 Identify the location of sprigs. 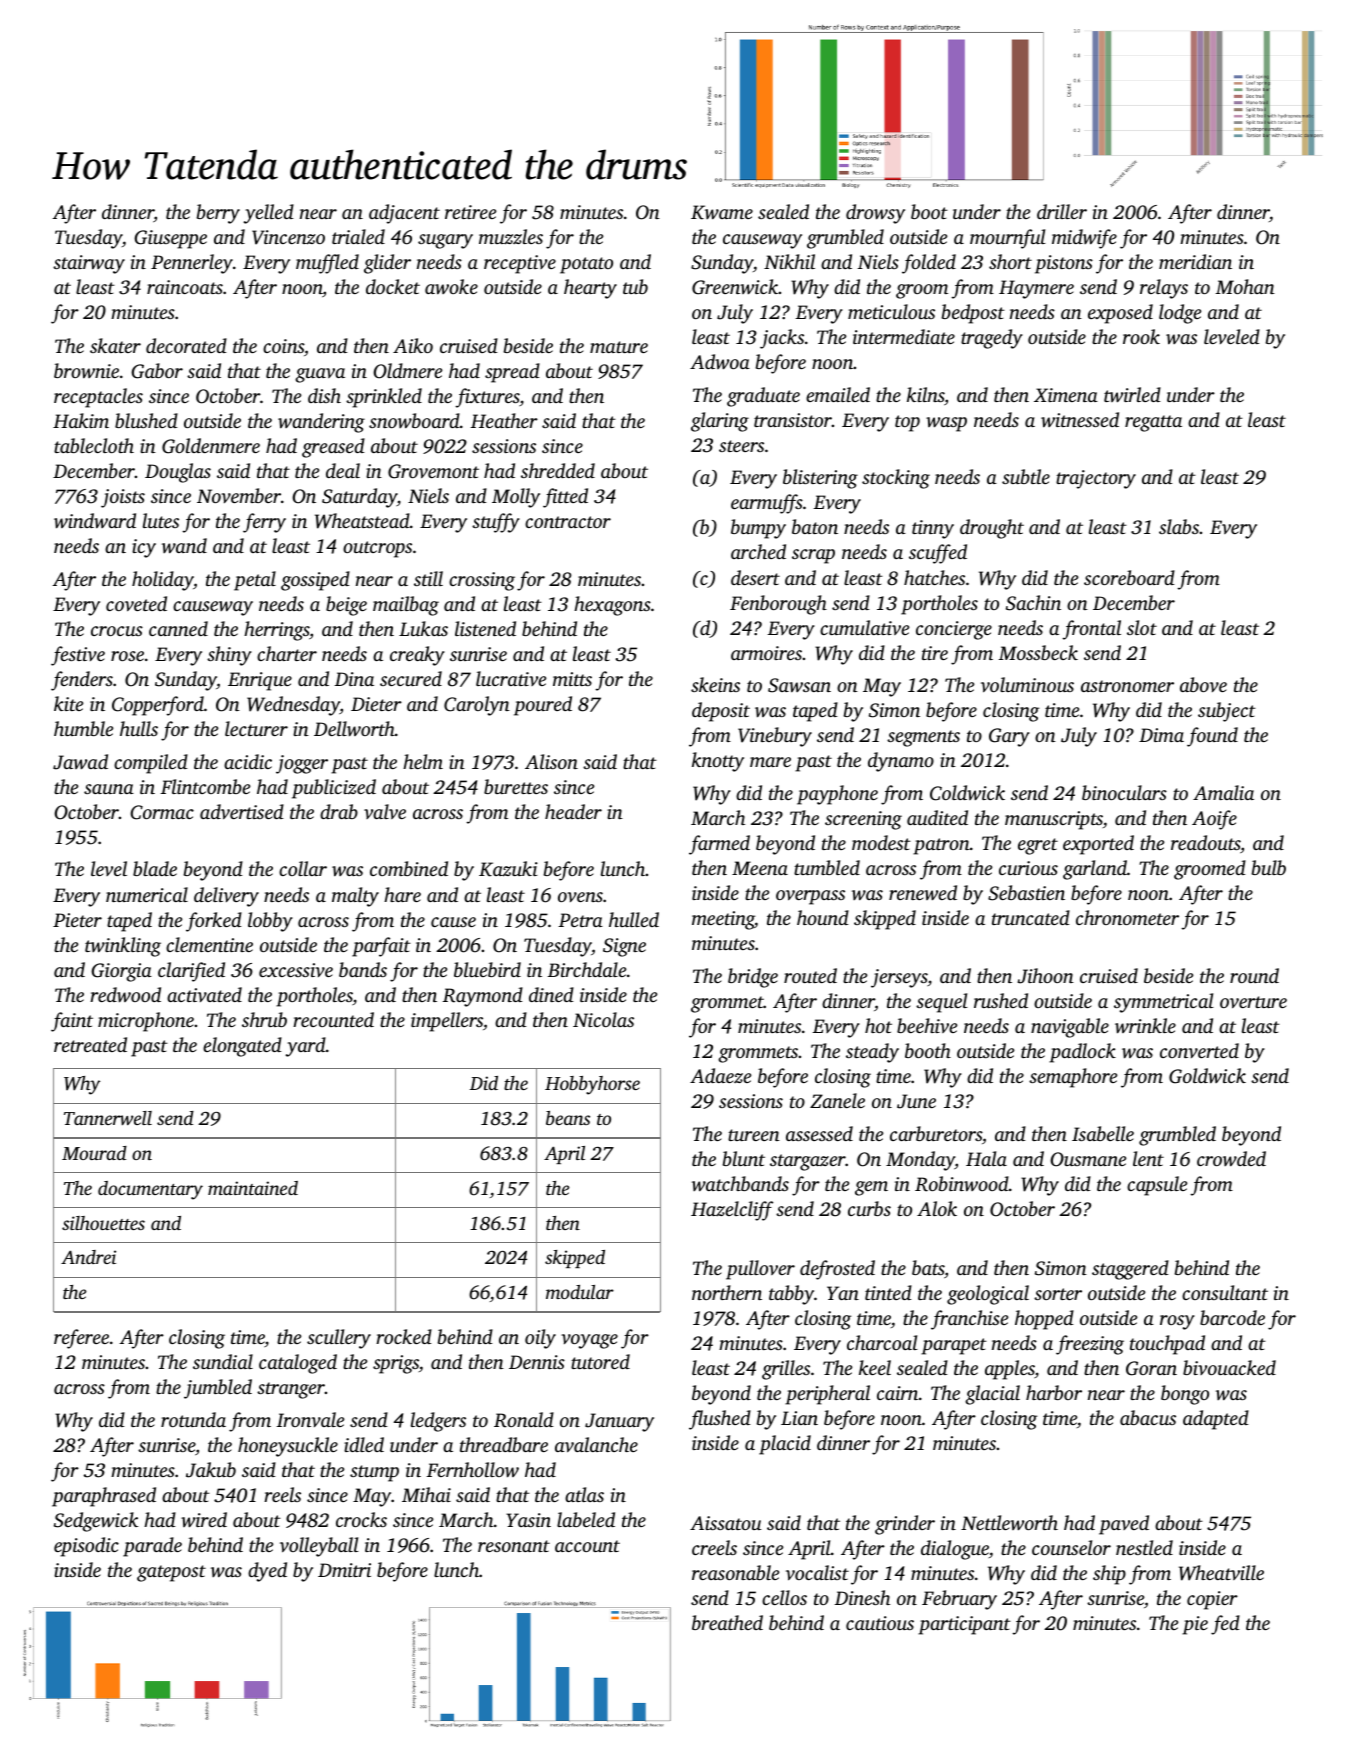
(396, 1364).
